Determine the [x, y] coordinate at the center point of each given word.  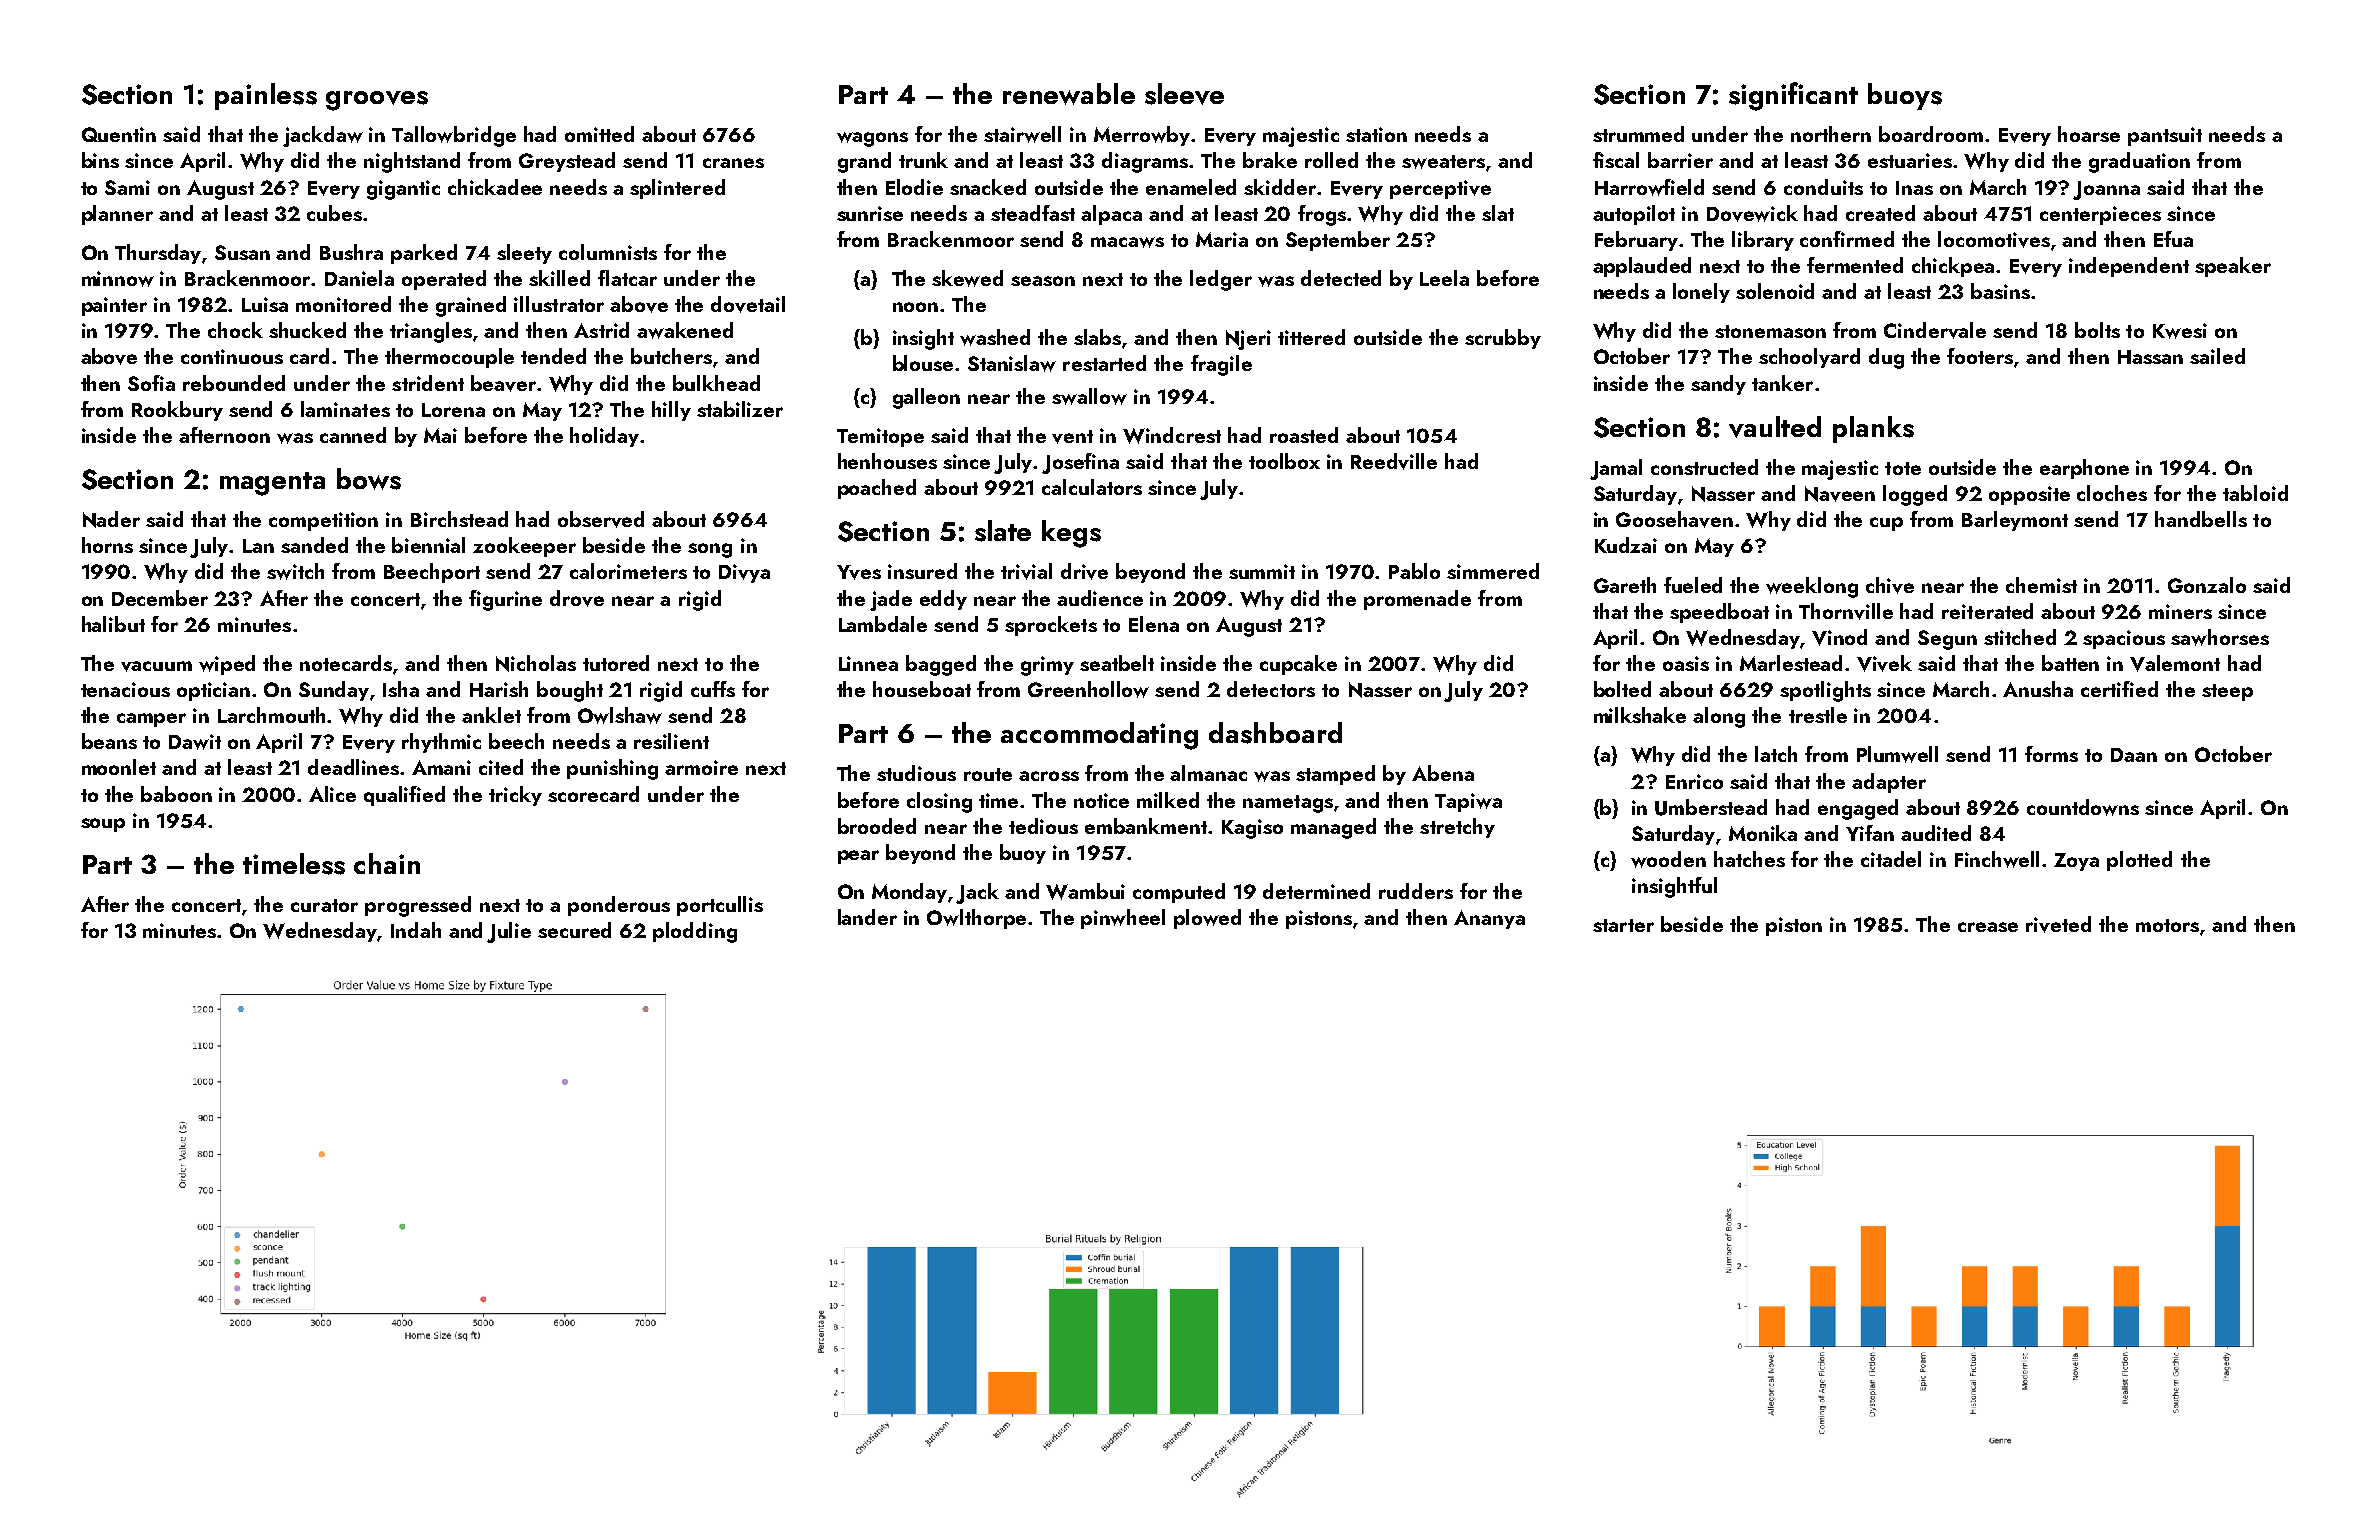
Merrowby [1142, 136]
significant [1793, 96]
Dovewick [1752, 213]
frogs [1322, 215]
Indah [416, 930]
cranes [733, 163]
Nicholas [536, 663]
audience [1100, 598]
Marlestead [1791, 663]
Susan [242, 252]
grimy [1047, 666]
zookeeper [524, 547]
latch [1776, 754]
